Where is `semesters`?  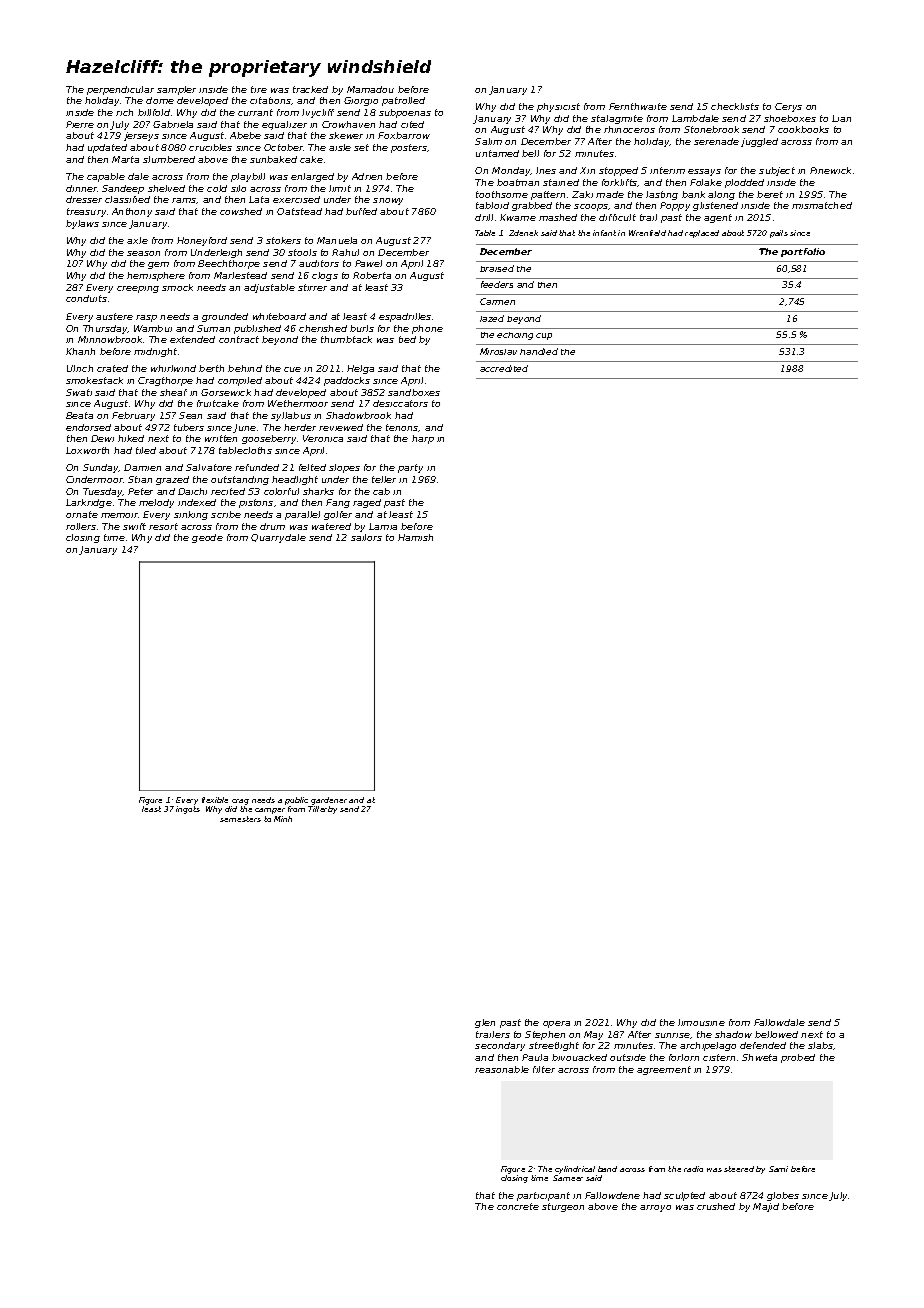
semesters is located at coordinates (240, 819).
